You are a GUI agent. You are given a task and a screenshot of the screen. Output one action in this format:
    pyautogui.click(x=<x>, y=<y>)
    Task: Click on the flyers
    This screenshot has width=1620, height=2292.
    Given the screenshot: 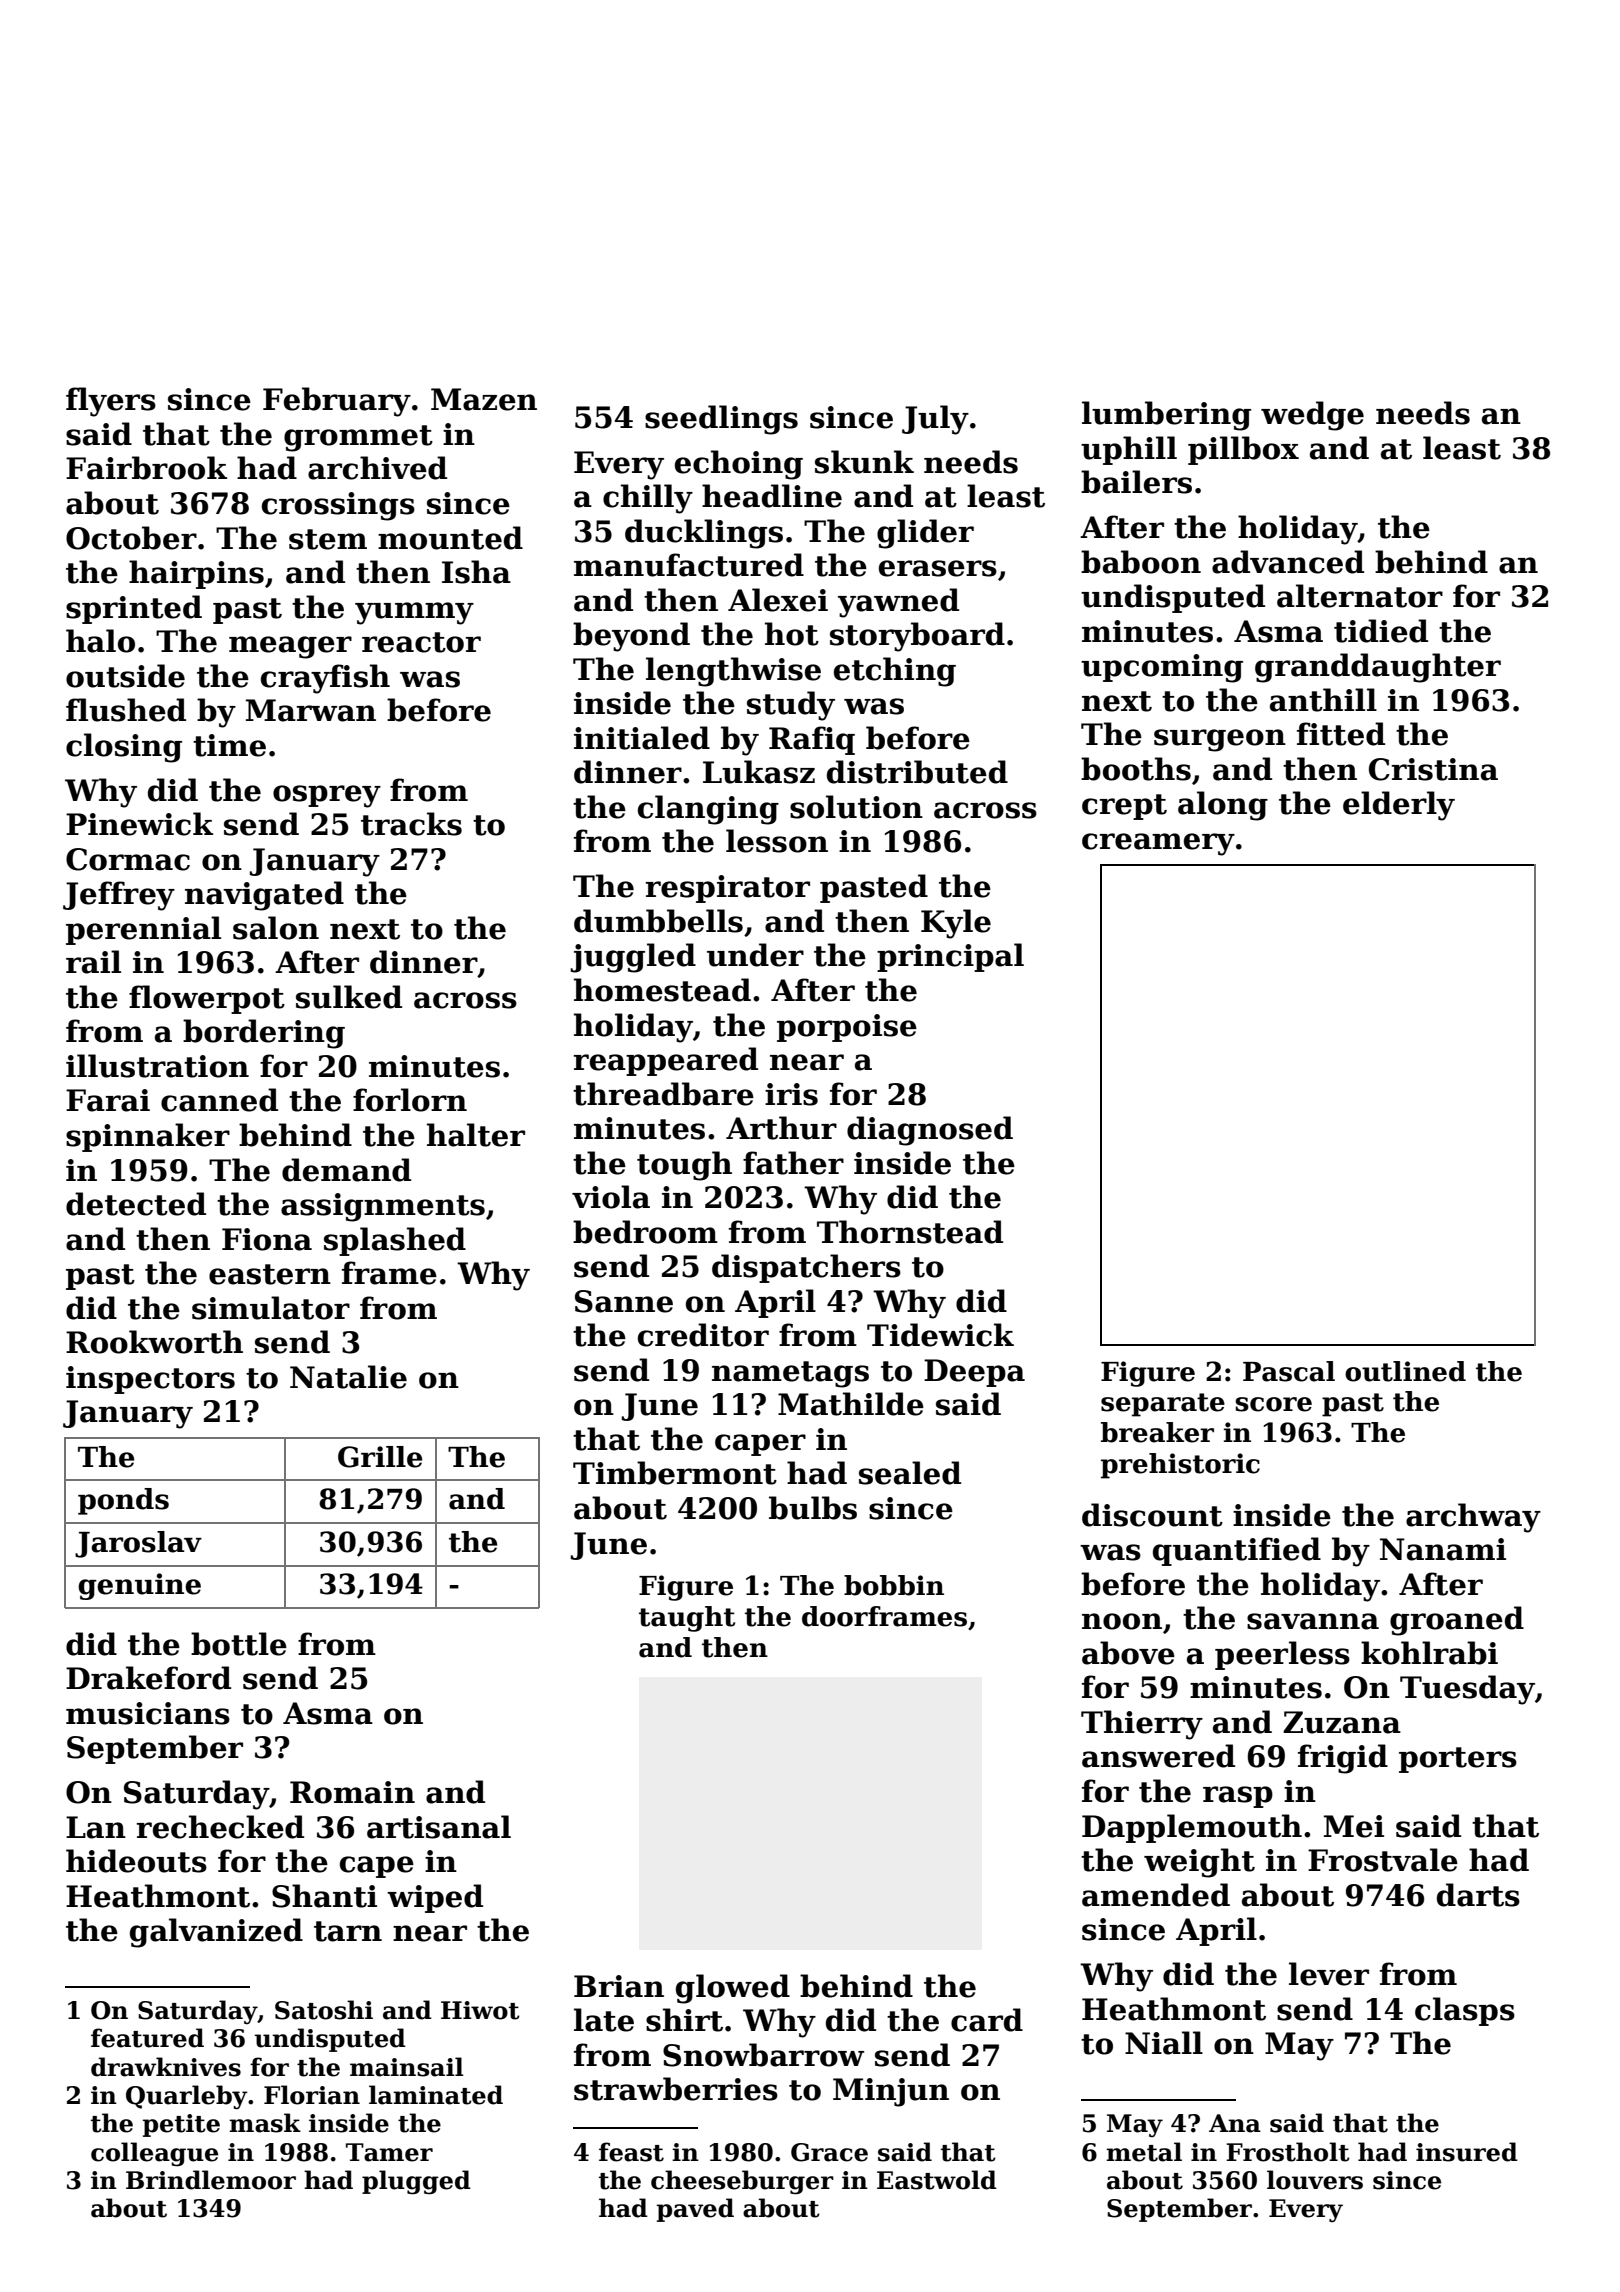 What is the action you would take?
    pyautogui.click(x=111, y=402)
